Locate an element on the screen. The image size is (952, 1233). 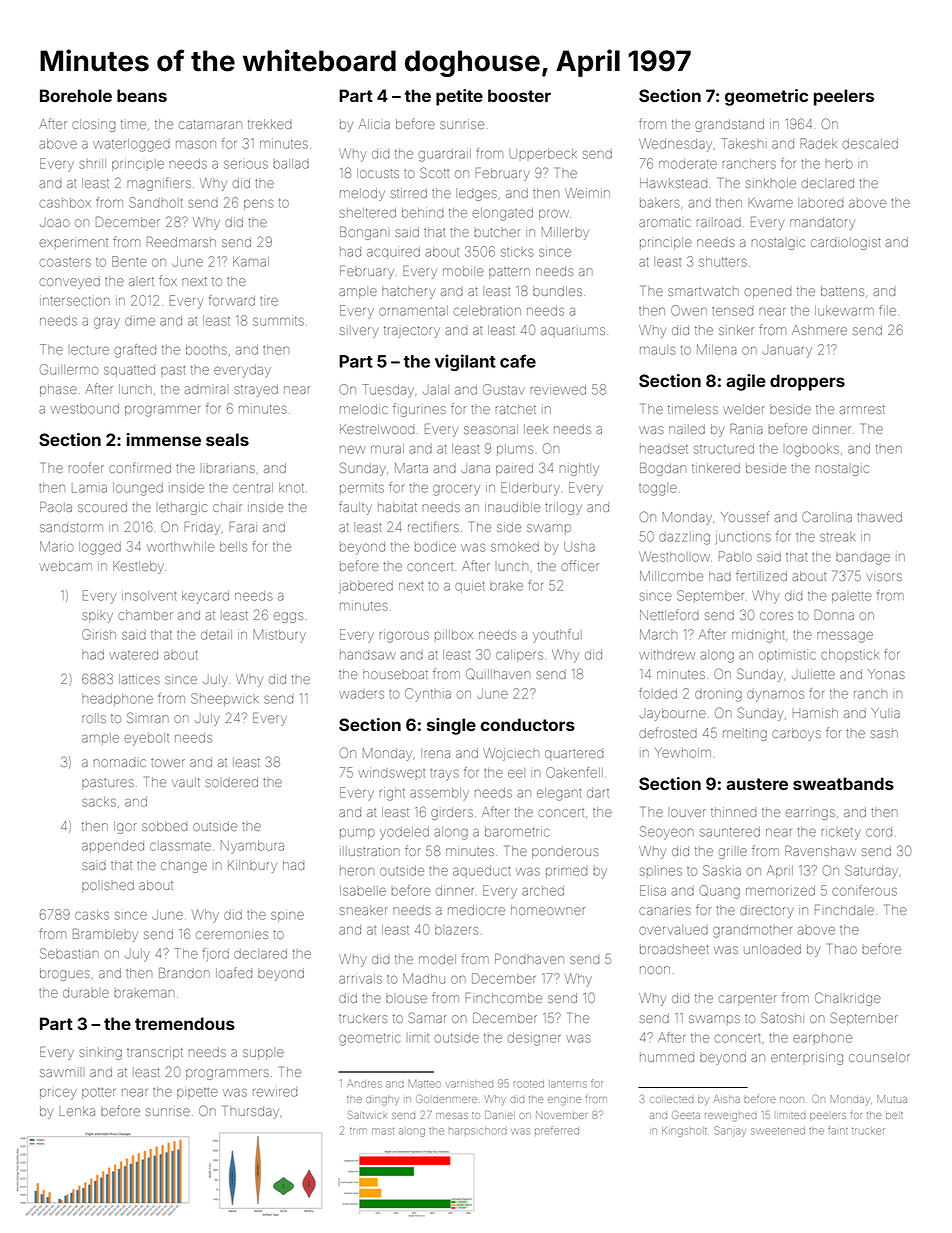
tower is located at coordinates (168, 762).
